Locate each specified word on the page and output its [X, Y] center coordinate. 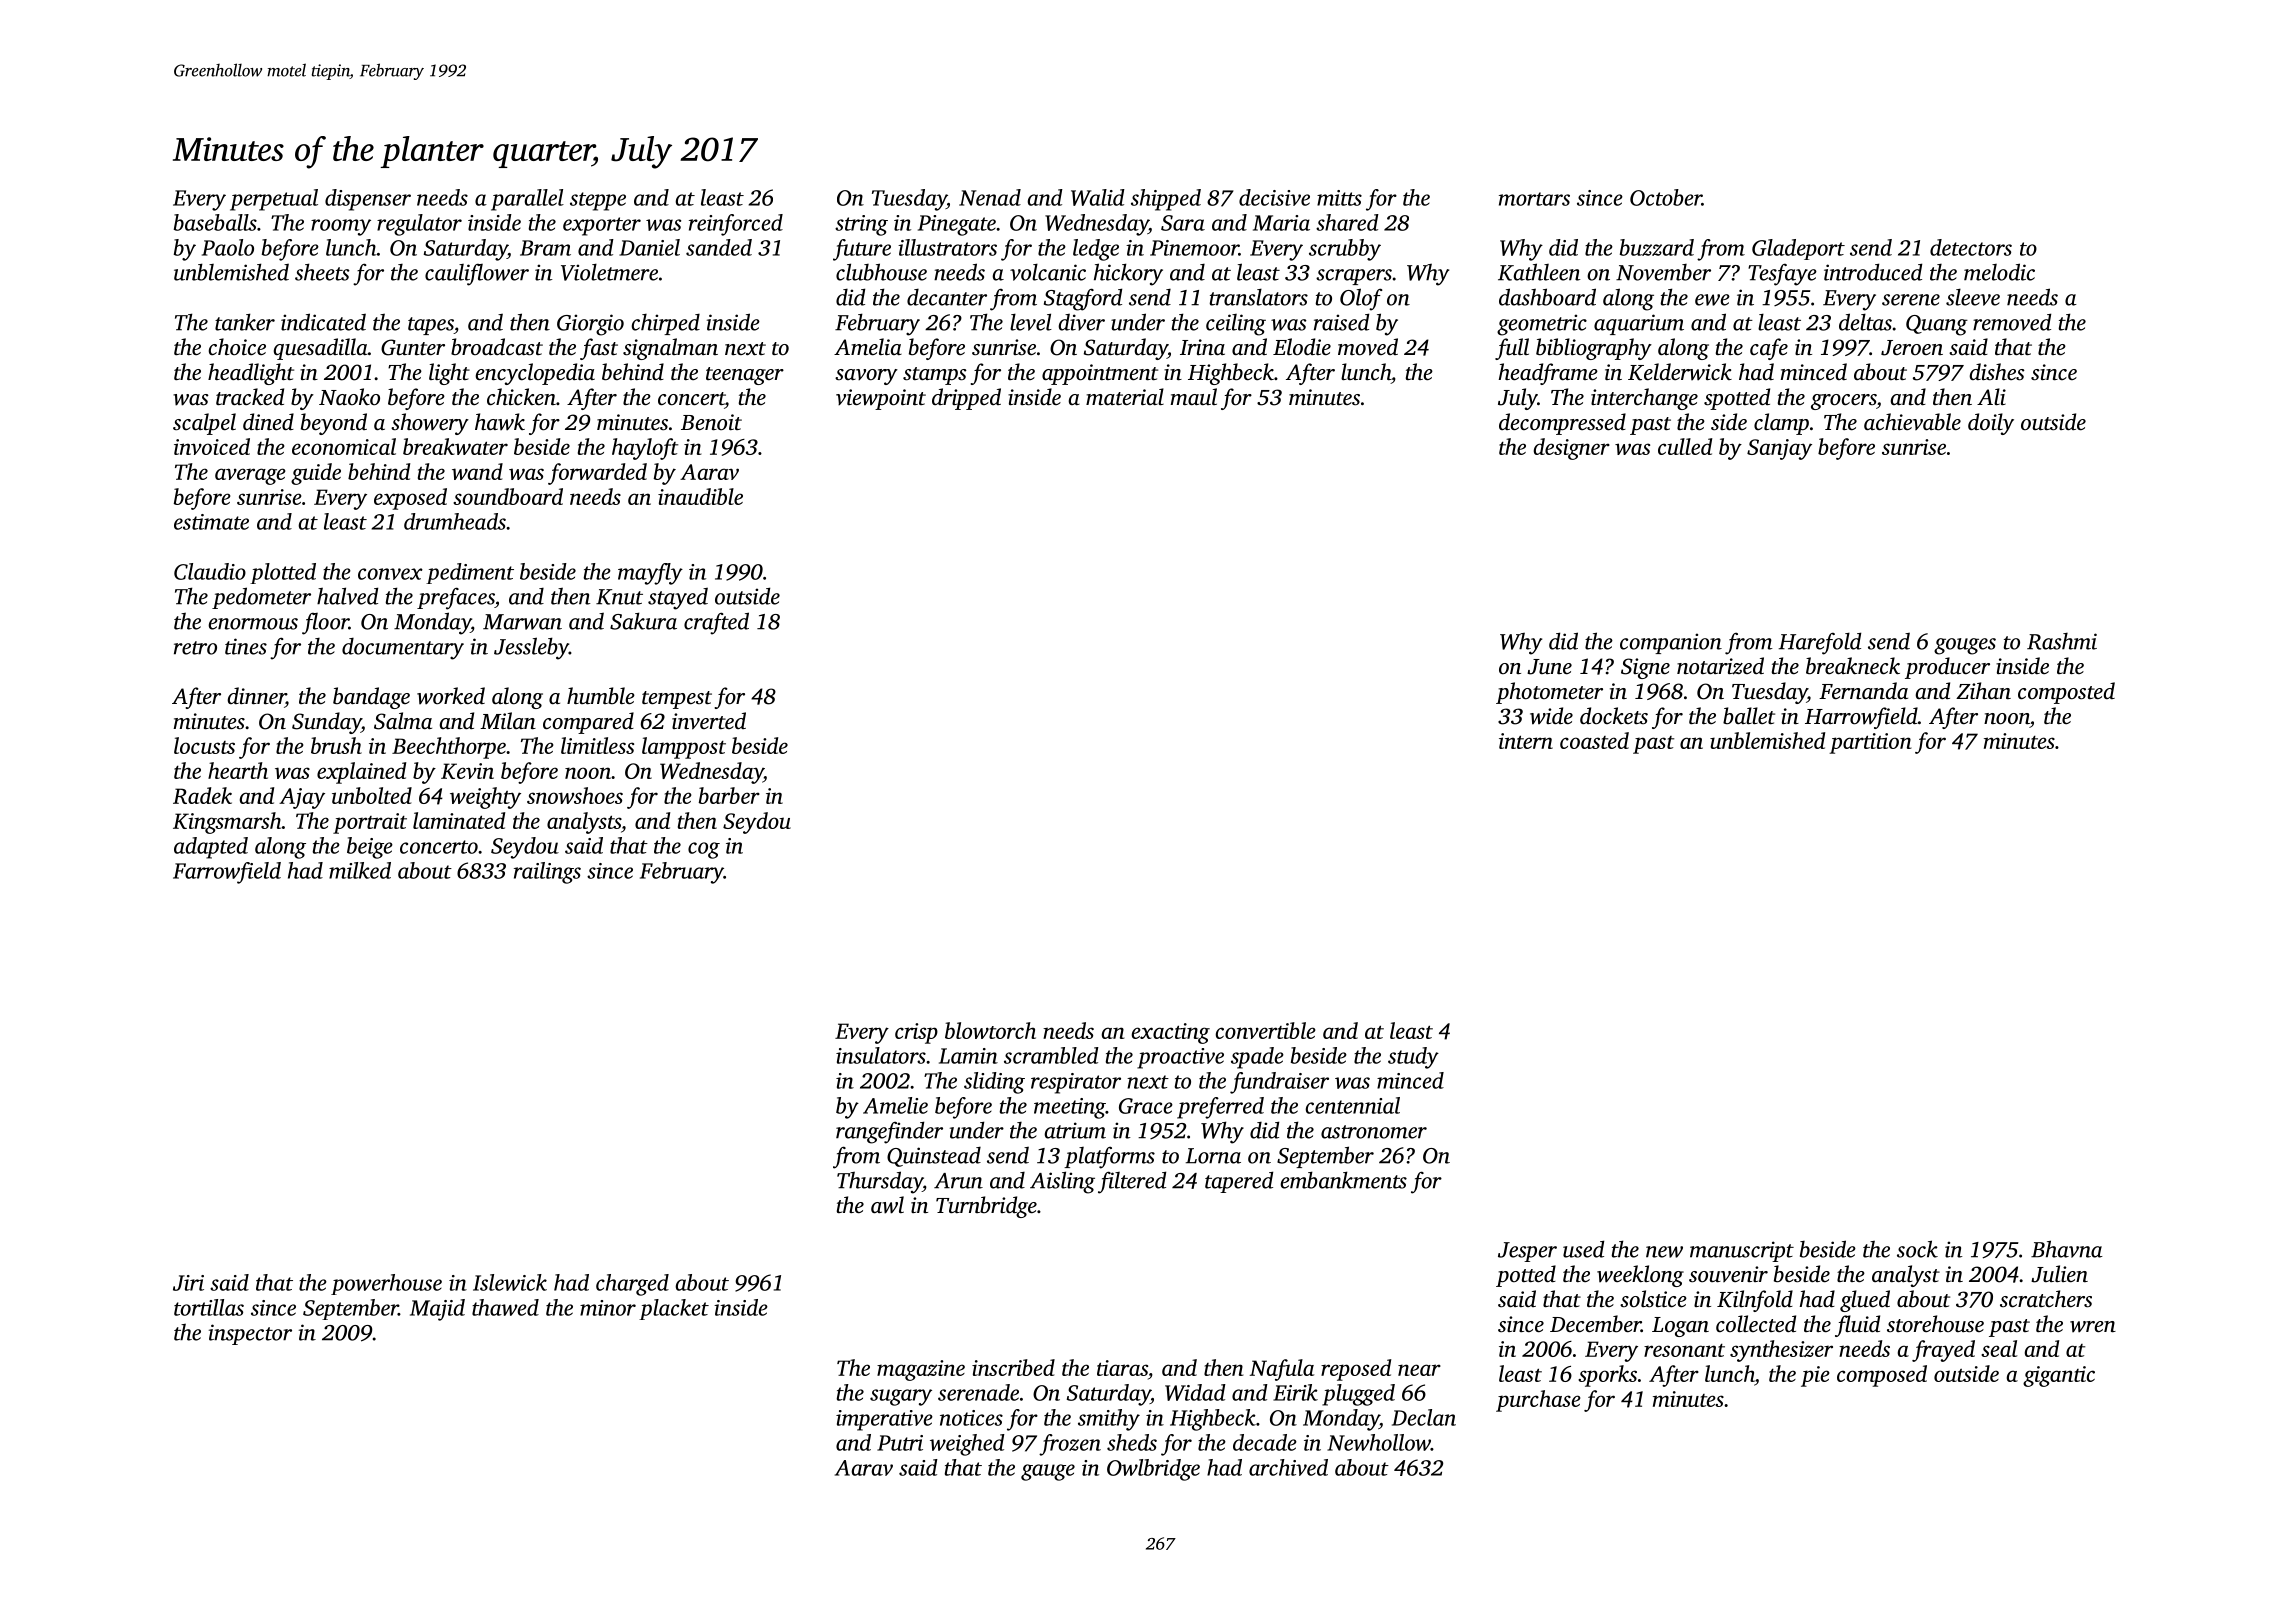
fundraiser [1279, 1083]
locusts [204, 745]
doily [1991, 424]
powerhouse [386, 1284]
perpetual [274, 200]
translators [1259, 297]
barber [729, 795]
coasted [1594, 740]
